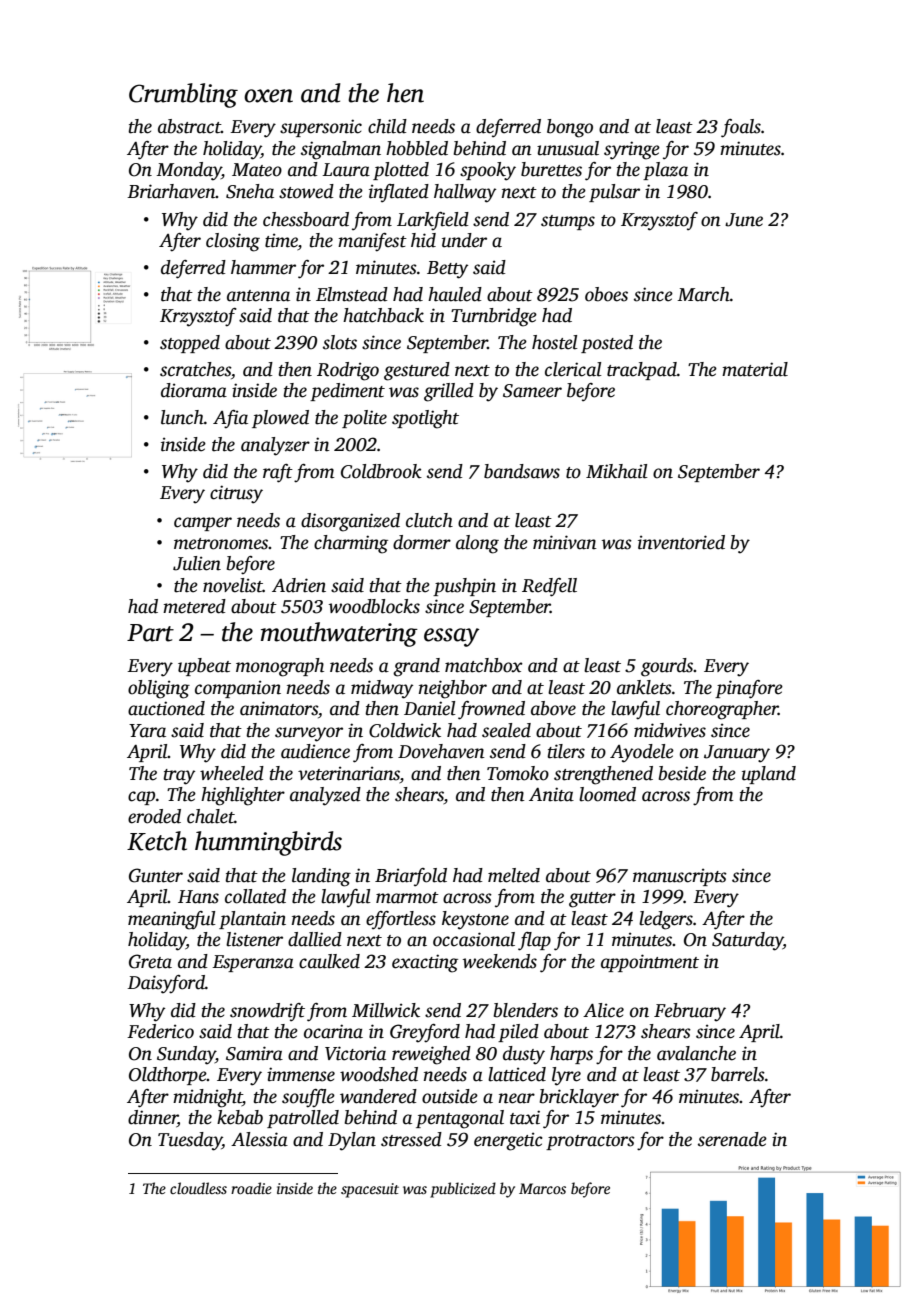  What do you see at coordinates (251, 1188) in the screenshot?
I see `roadie` at bounding box center [251, 1188].
